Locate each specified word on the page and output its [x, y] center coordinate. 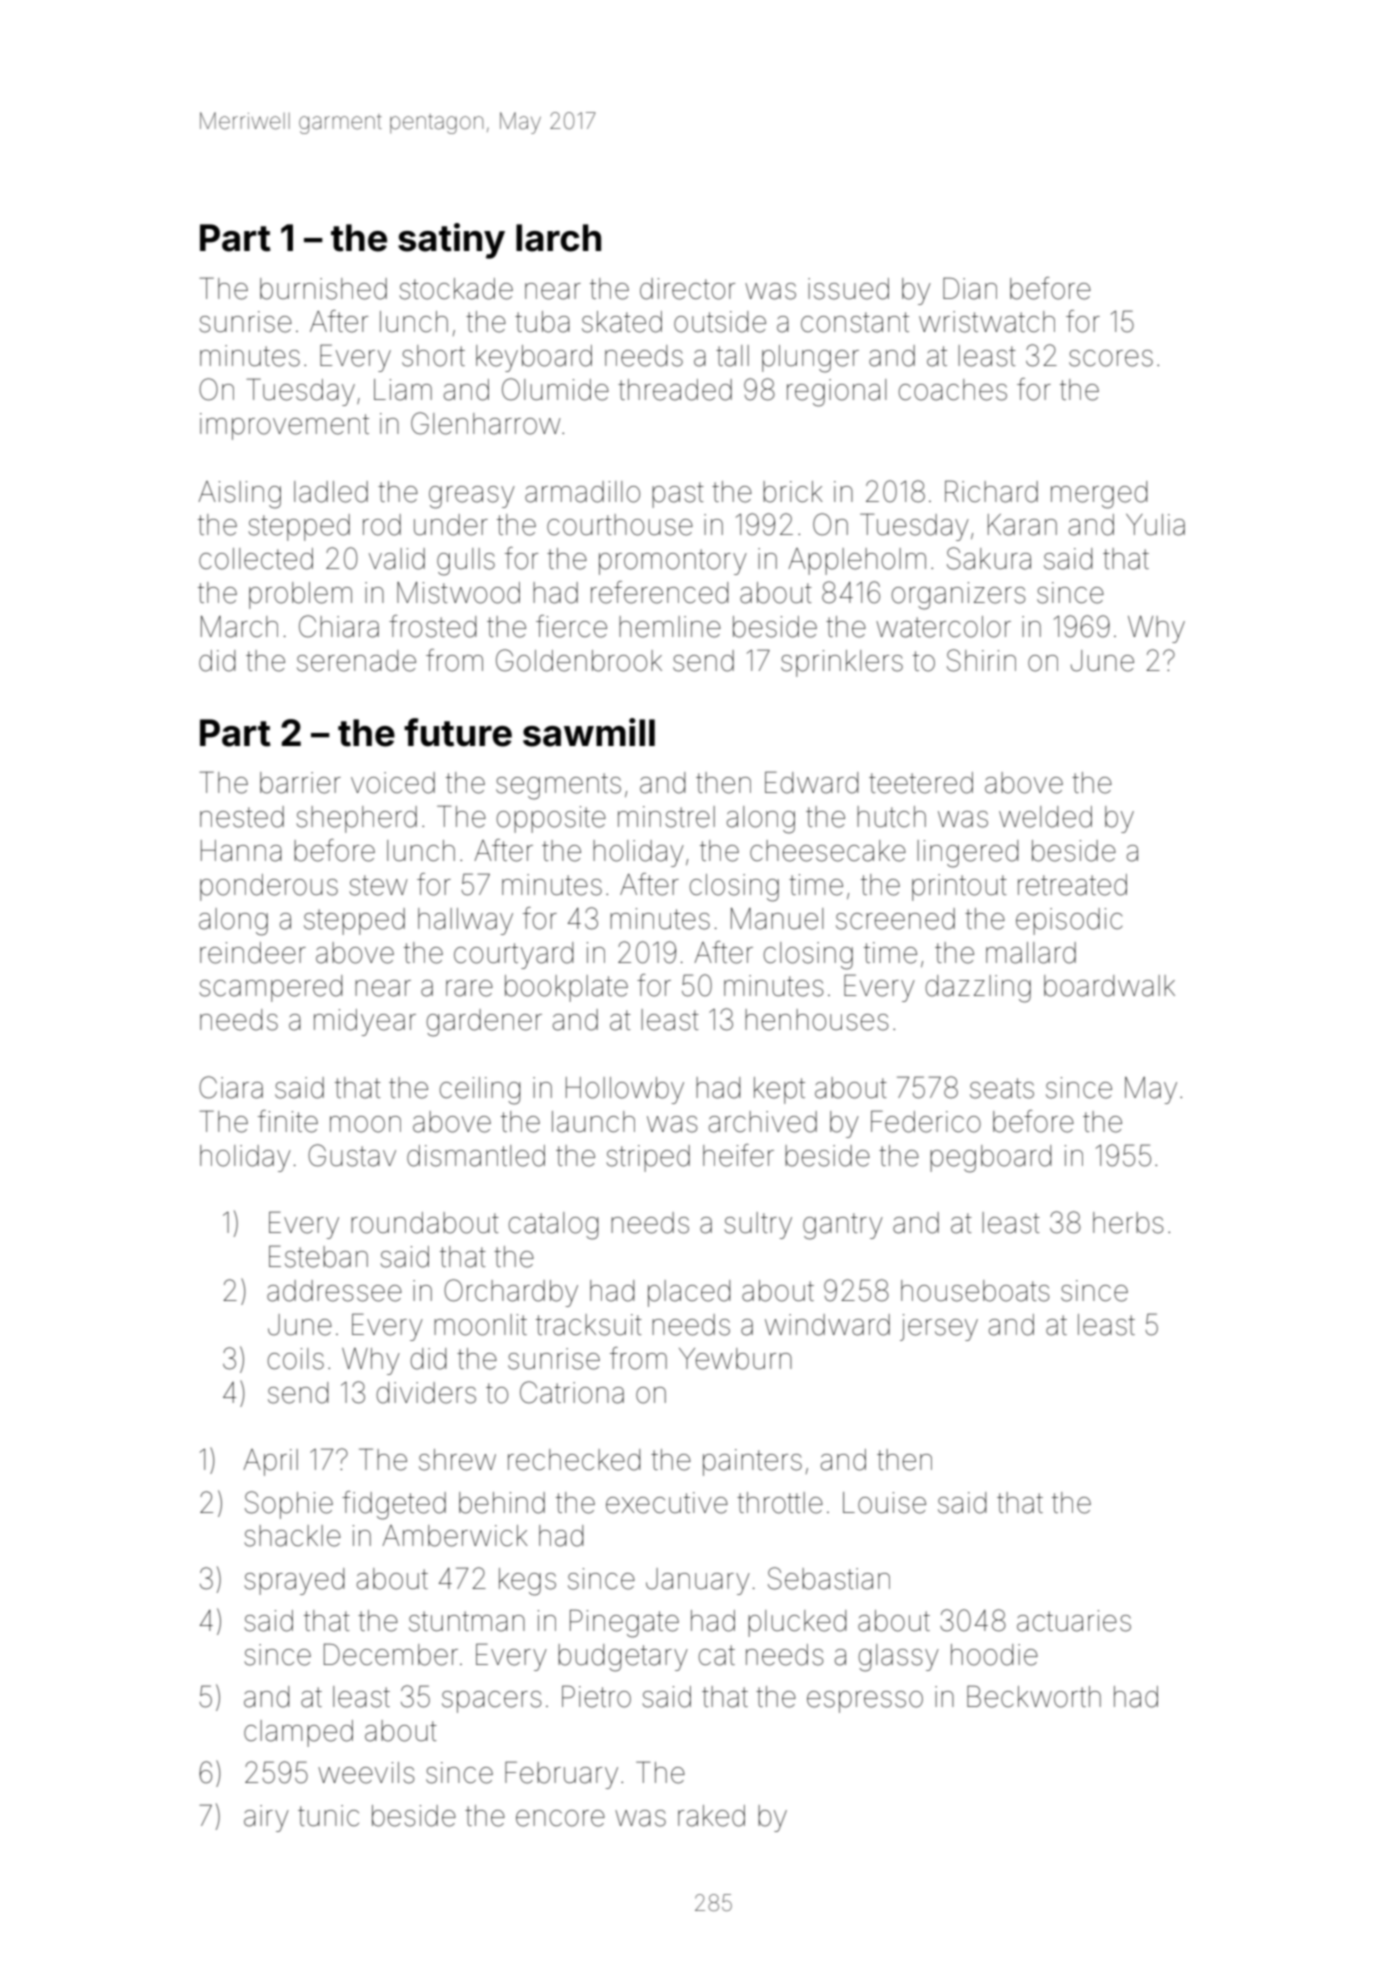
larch [558, 238]
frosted [432, 626]
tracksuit [589, 1325]
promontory [673, 562]
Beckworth [1034, 1696]
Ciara [231, 1087]
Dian [970, 288]
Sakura [989, 558]
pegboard [990, 1159]
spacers [491, 1702]
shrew [457, 1460]
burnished [323, 289]
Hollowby [625, 1090]
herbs [1128, 1223]
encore [560, 1818]
